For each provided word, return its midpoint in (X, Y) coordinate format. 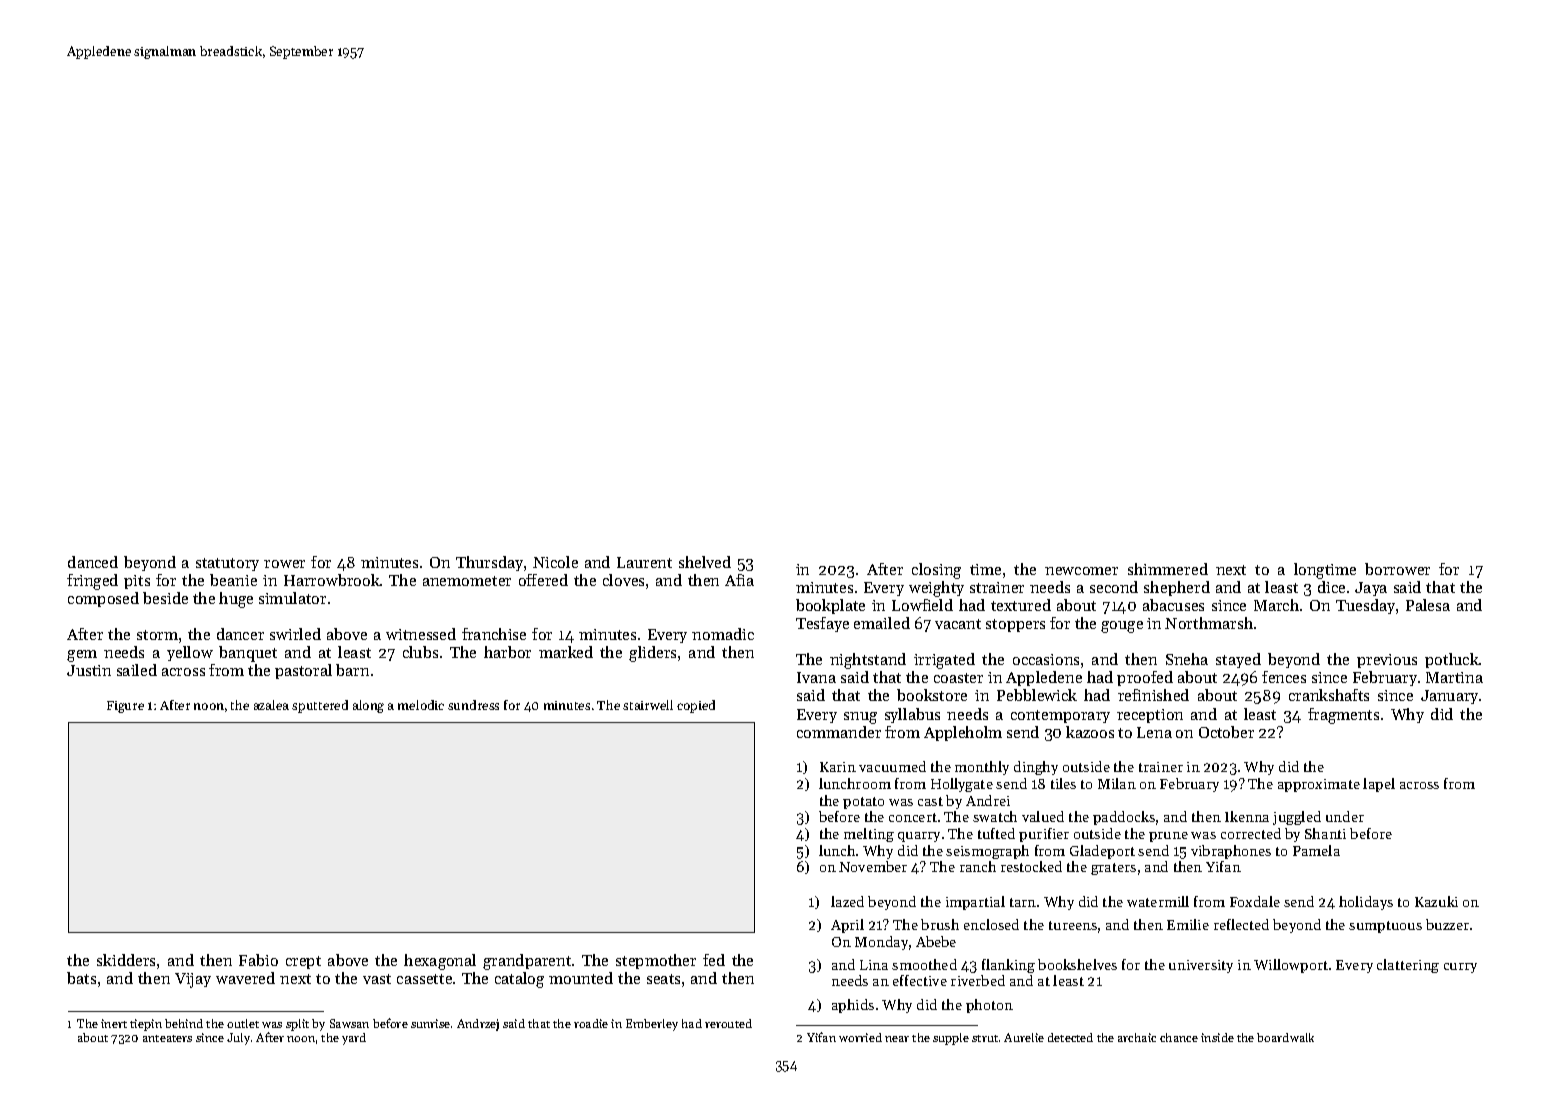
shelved (705, 562)
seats (663, 979)
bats (81, 978)
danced (93, 562)
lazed (847, 901)
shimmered (1168, 569)
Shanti (1325, 833)
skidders (126, 960)
